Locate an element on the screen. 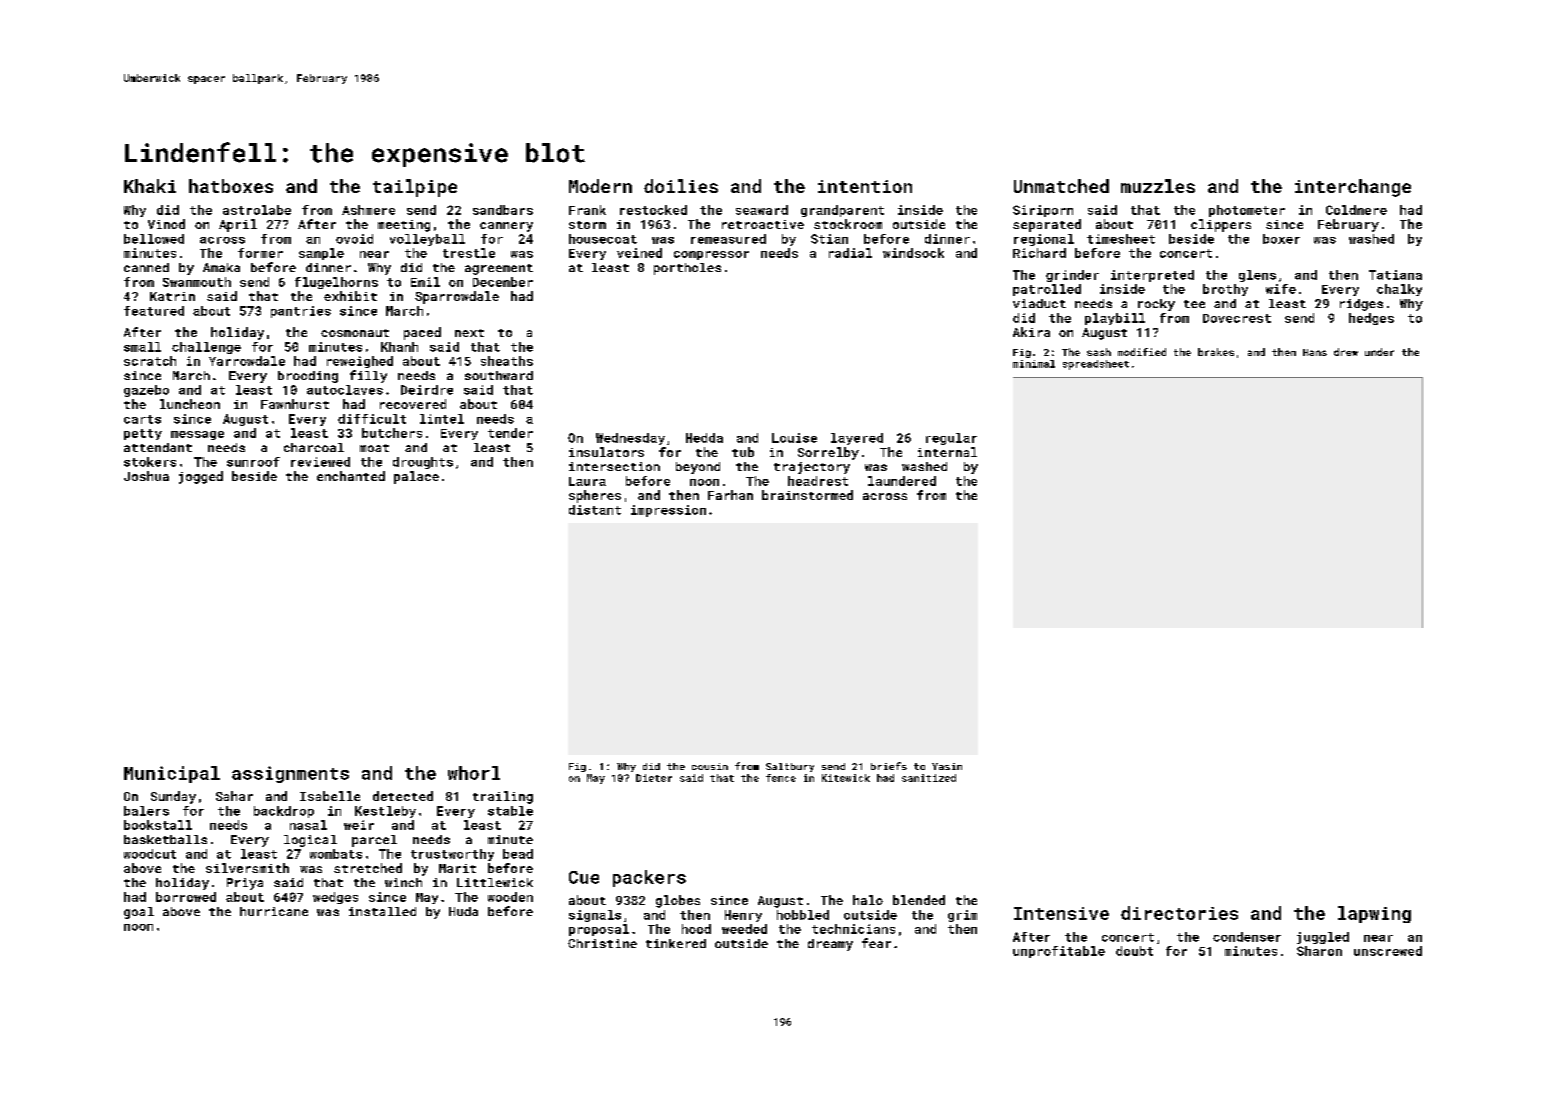  Dieter is located at coordinates (654, 778).
